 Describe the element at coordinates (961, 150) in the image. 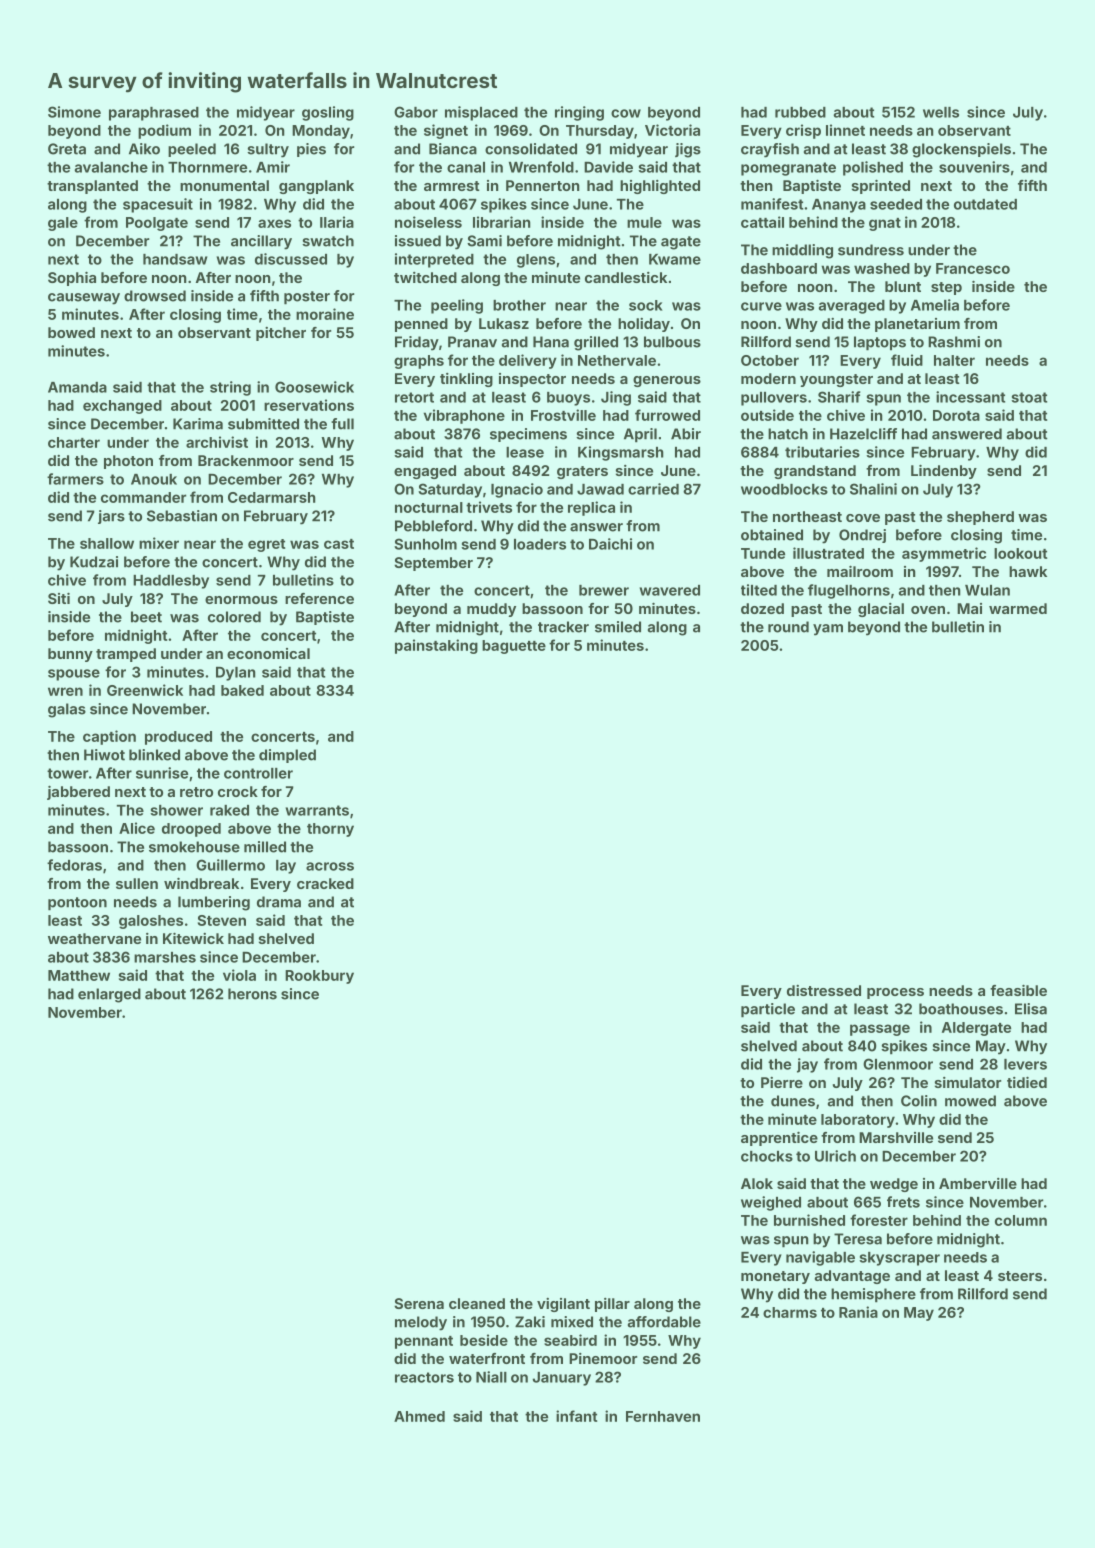

I see `glockenspiels` at that location.
